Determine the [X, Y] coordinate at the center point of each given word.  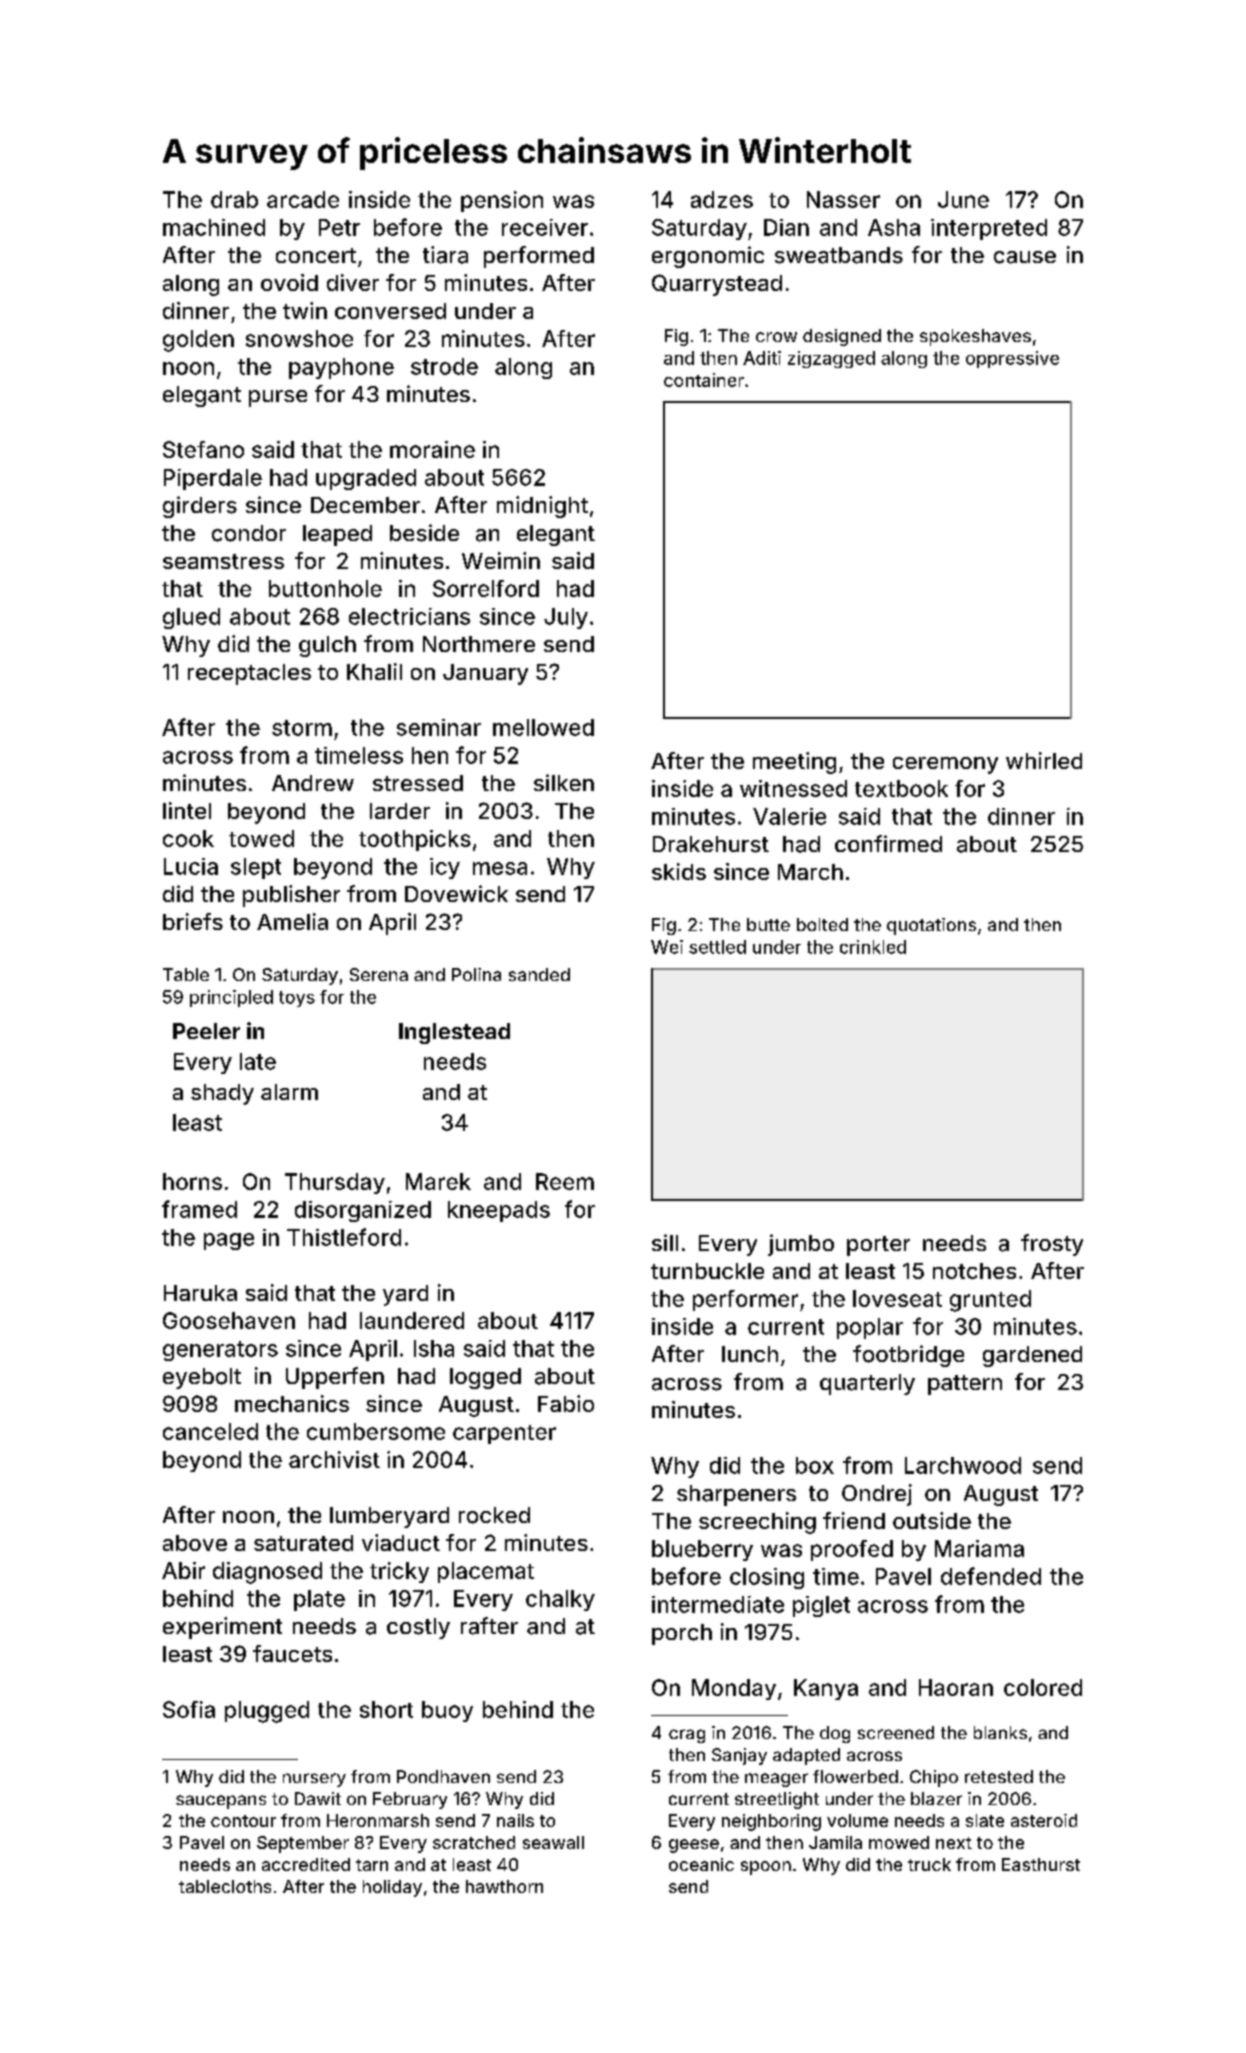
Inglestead [454, 1033]
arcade [303, 199]
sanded [539, 974]
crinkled [873, 947]
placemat [486, 1572]
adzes [722, 199]
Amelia [292, 921]
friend [854, 1520]
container [704, 380]
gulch [327, 646]
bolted [822, 924]
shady [222, 1094]
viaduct [401, 1542]
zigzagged [831, 359]
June [963, 199]
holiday [392, 1888]
